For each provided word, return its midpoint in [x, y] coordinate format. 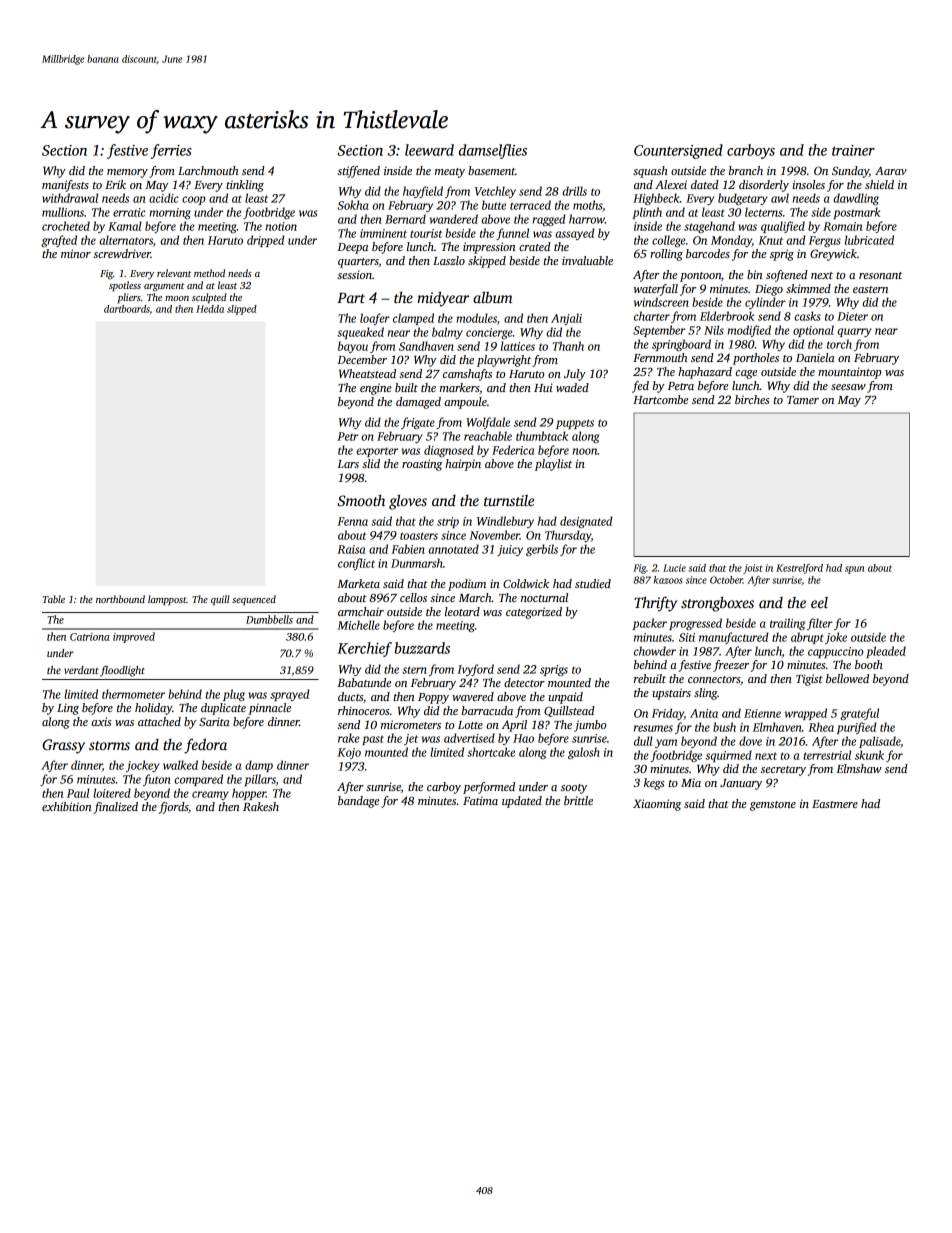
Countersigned [678, 151]
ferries [171, 151]
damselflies [493, 151]
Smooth [361, 500]
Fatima [480, 800]
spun [854, 570]
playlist [553, 465]
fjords [173, 808]
